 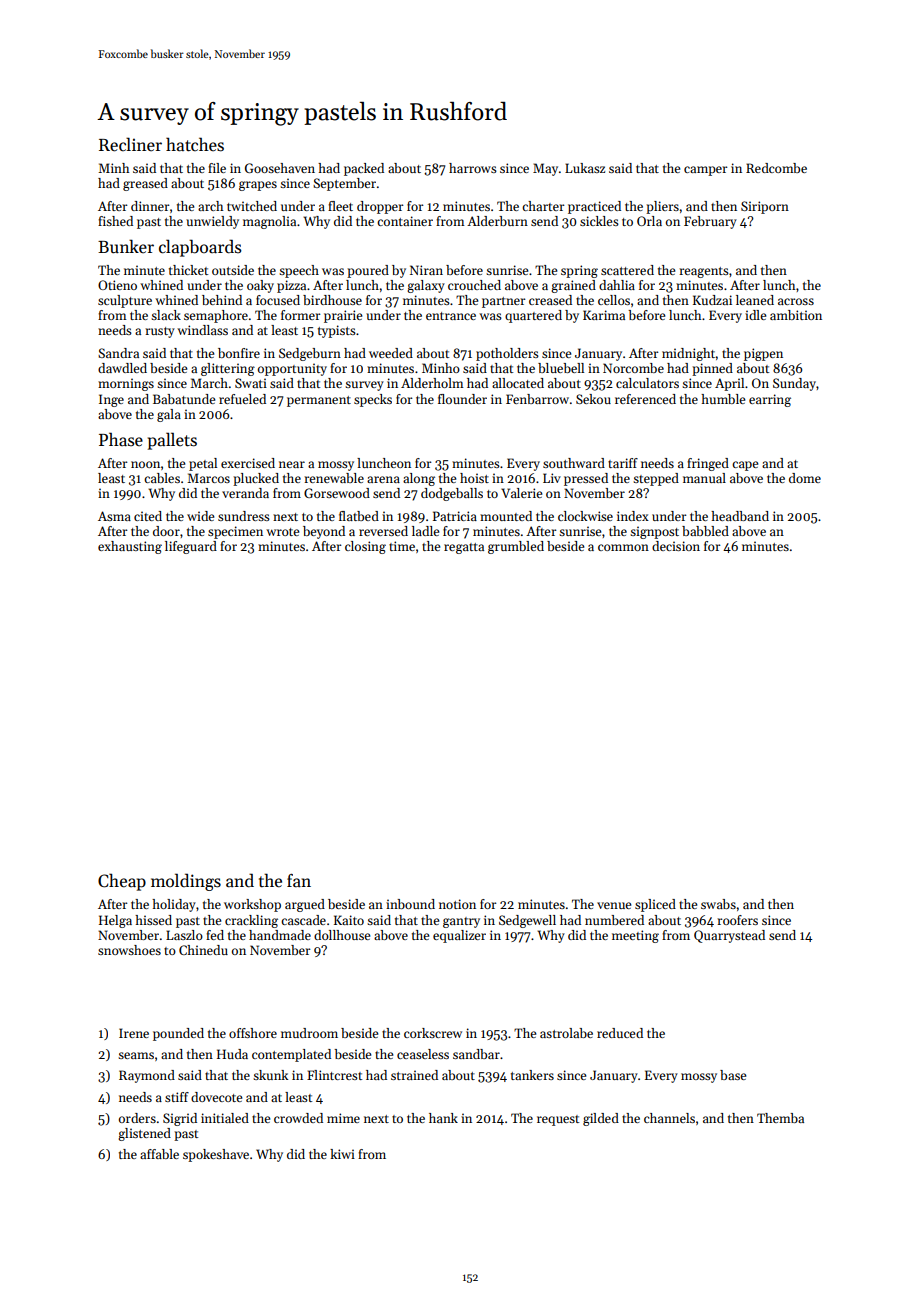 What do you see at coordinates (253, 1033) in the screenshot?
I see `offshore` at bounding box center [253, 1033].
